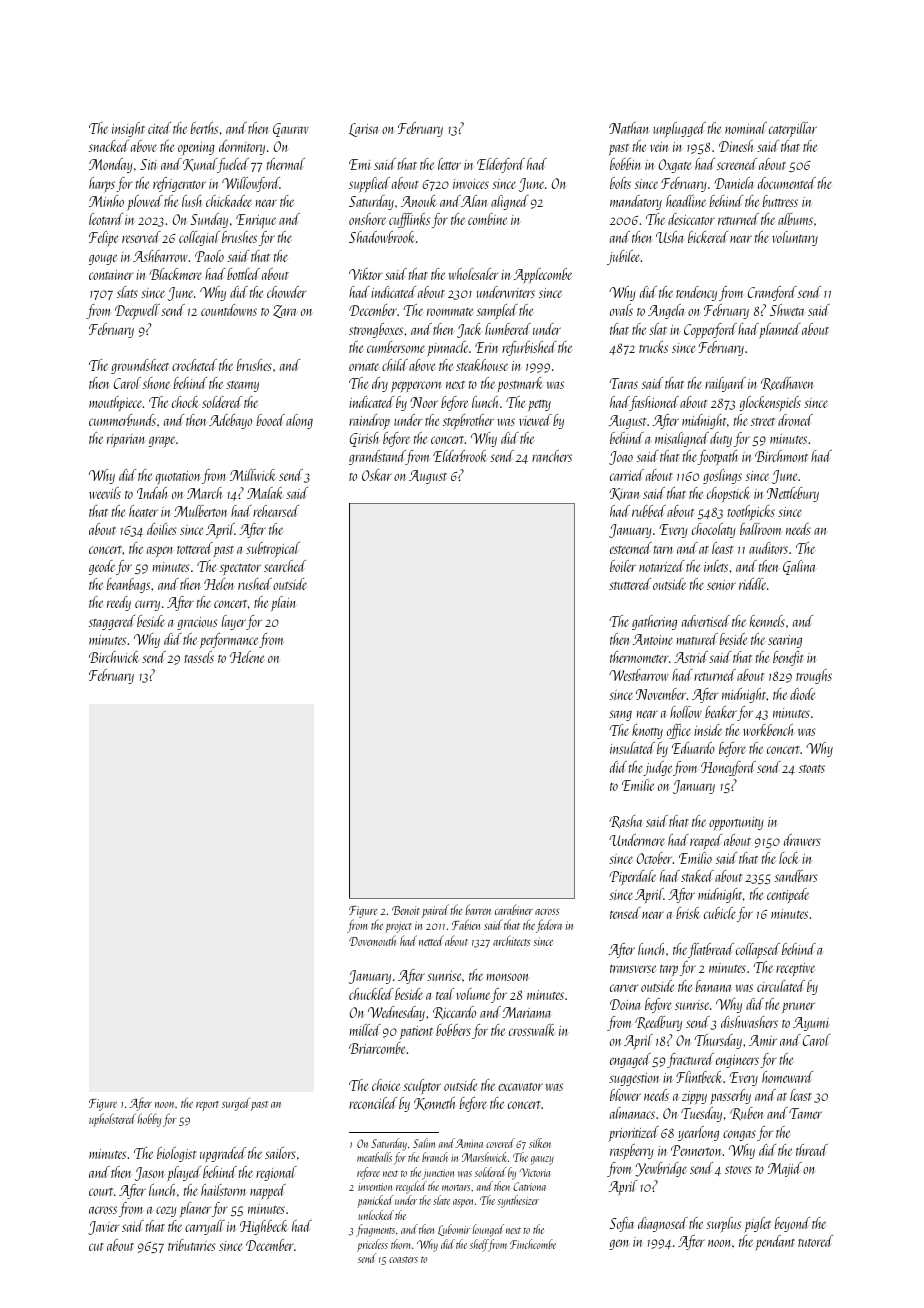 The height and width of the screenshot is (1308, 924). What do you see at coordinates (264, 1227) in the screenshot?
I see `Highbeck` at bounding box center [264, 1227].
